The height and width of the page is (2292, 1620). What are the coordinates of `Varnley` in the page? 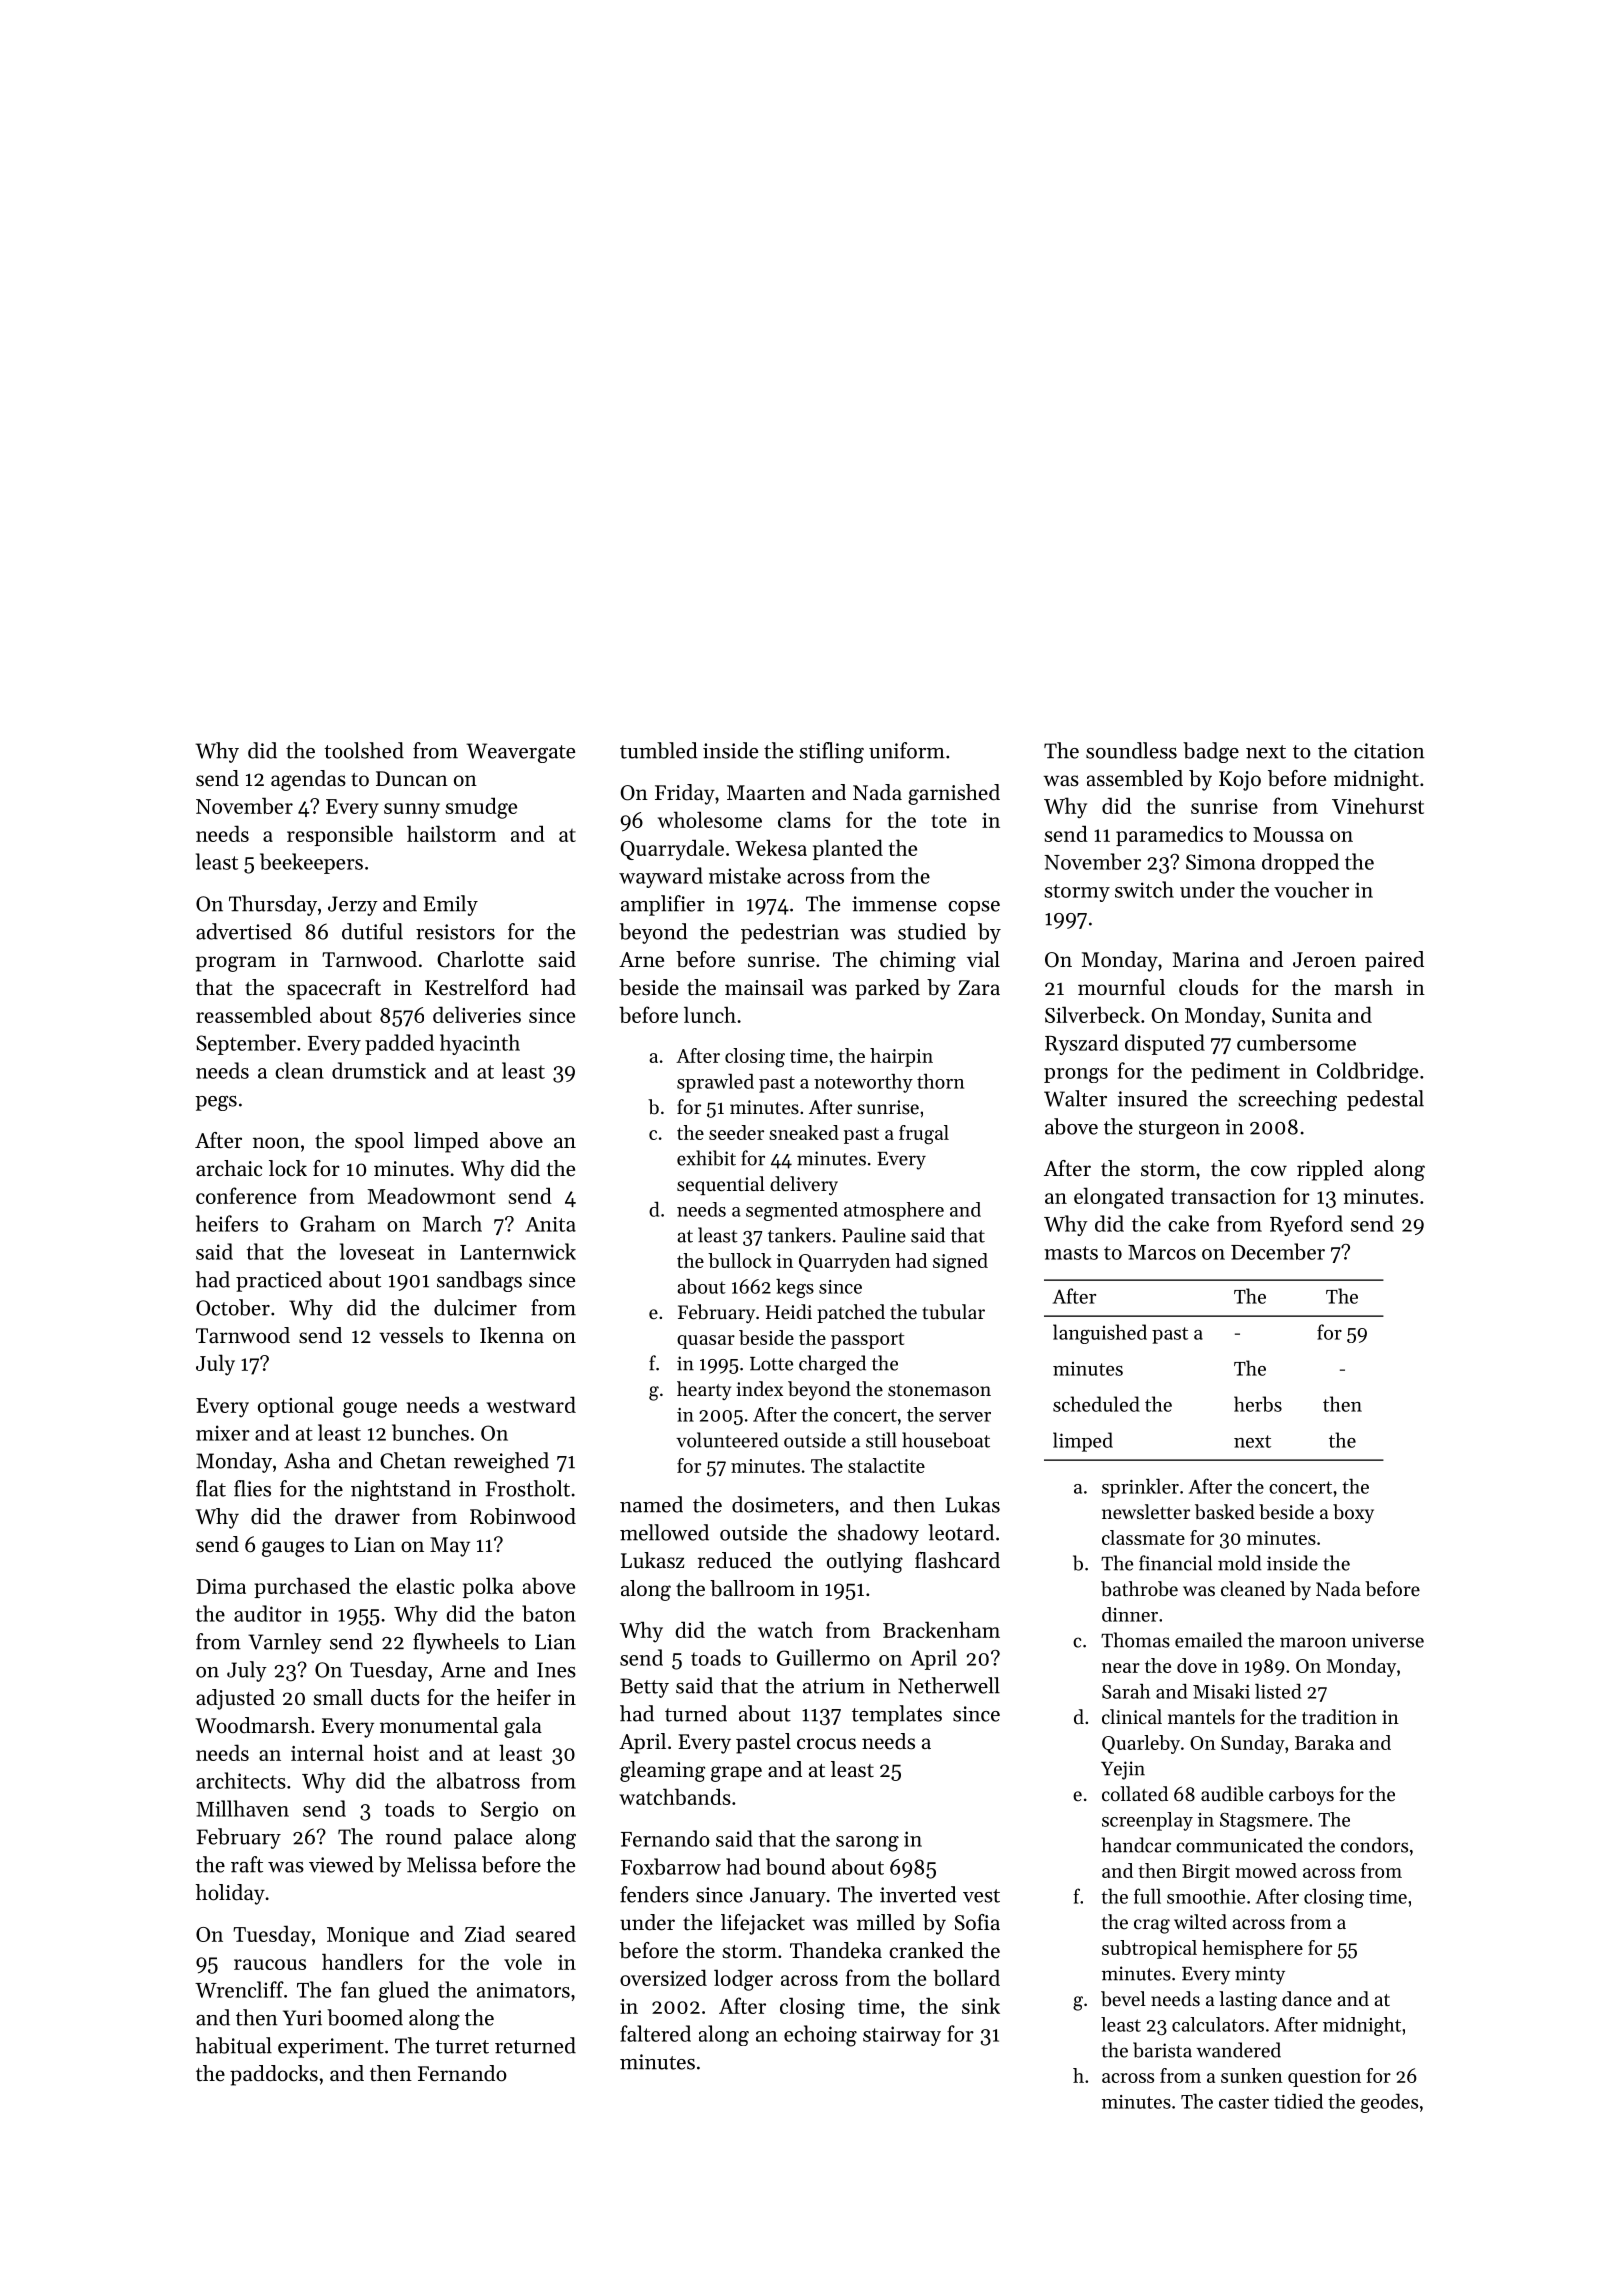 It's located at (285, 1643).
